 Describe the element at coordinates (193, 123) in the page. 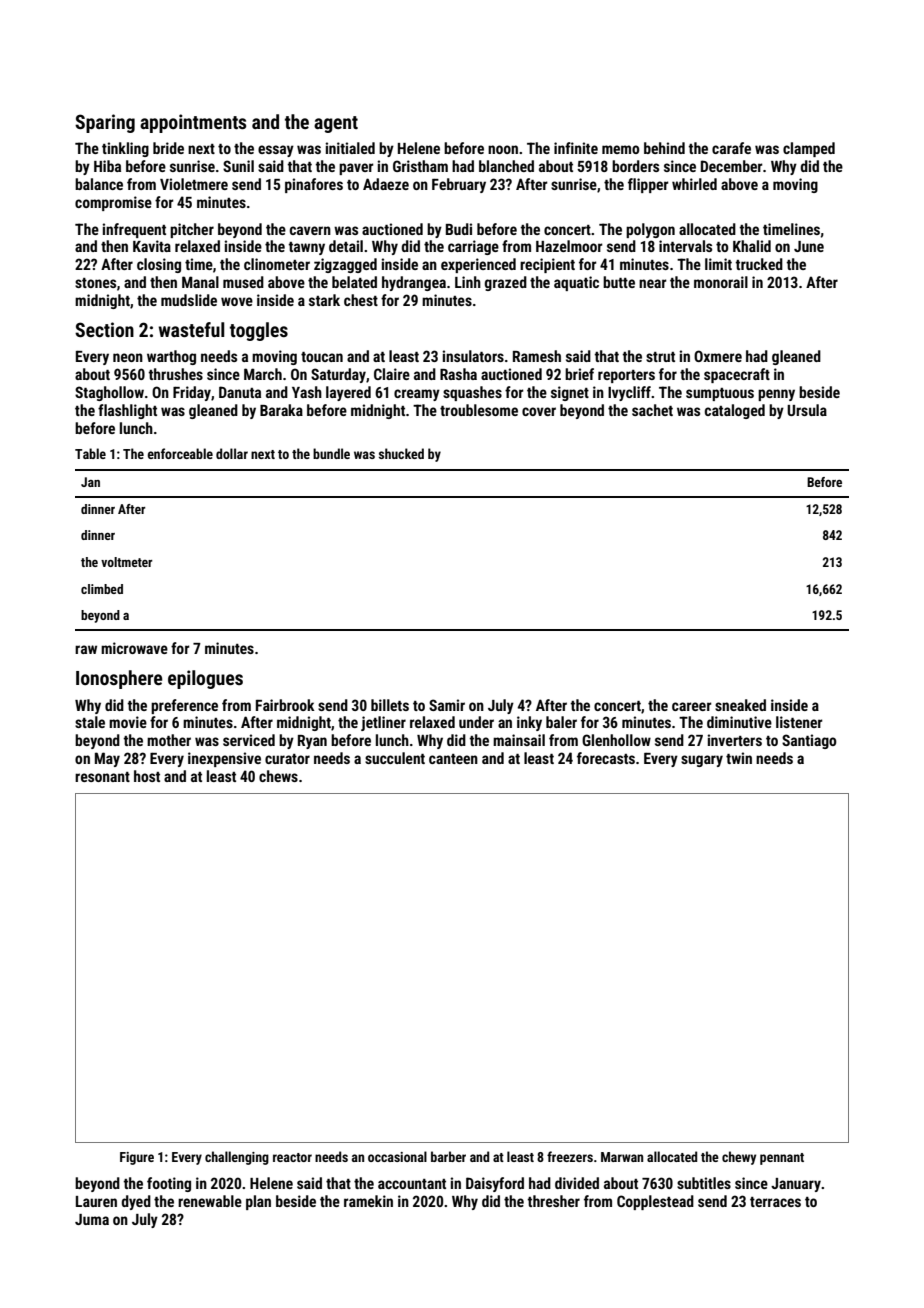

I see `appointments` at that location.
